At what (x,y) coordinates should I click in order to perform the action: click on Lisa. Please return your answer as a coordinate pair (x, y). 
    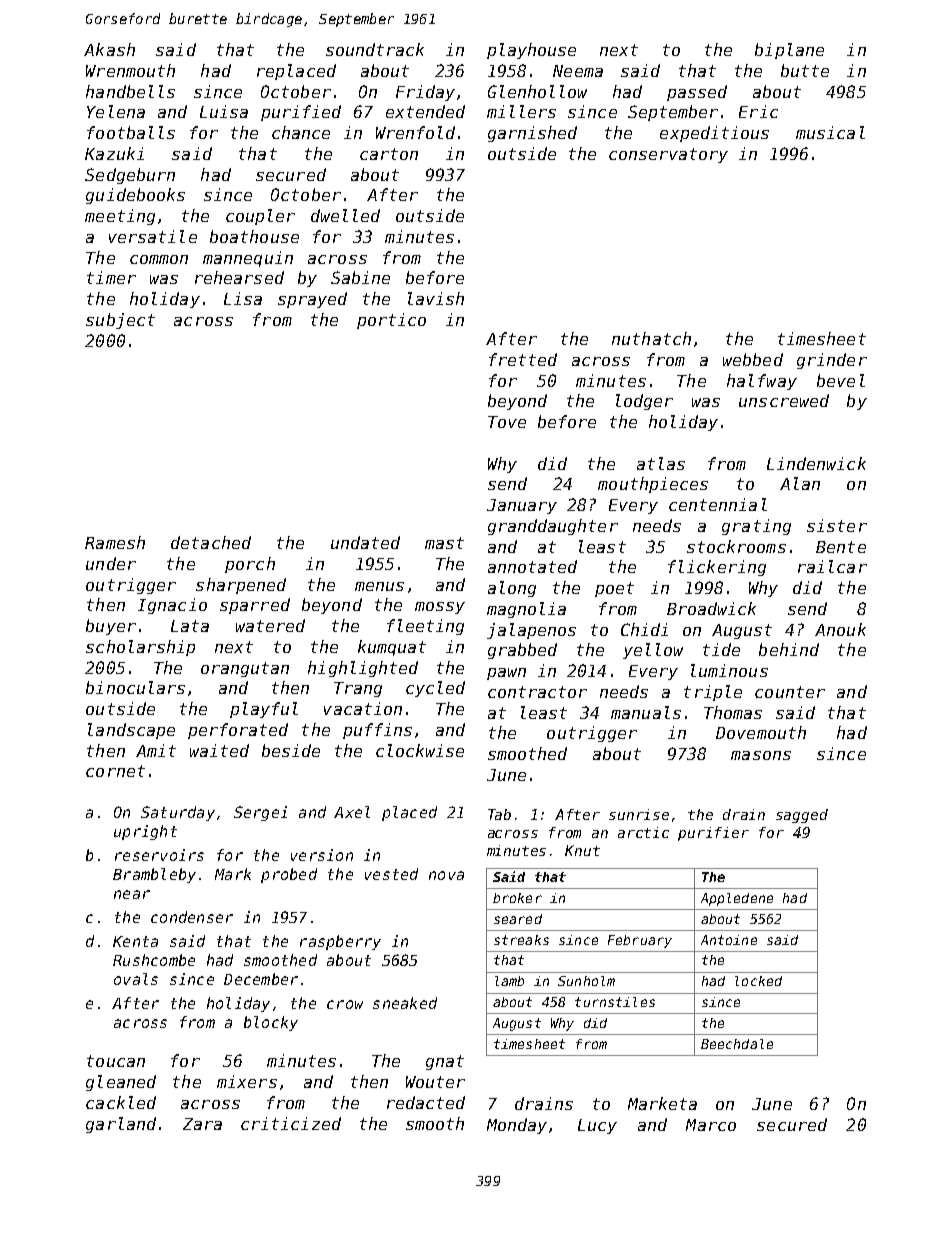
    Looking at the image, I should click on (243, 298).
